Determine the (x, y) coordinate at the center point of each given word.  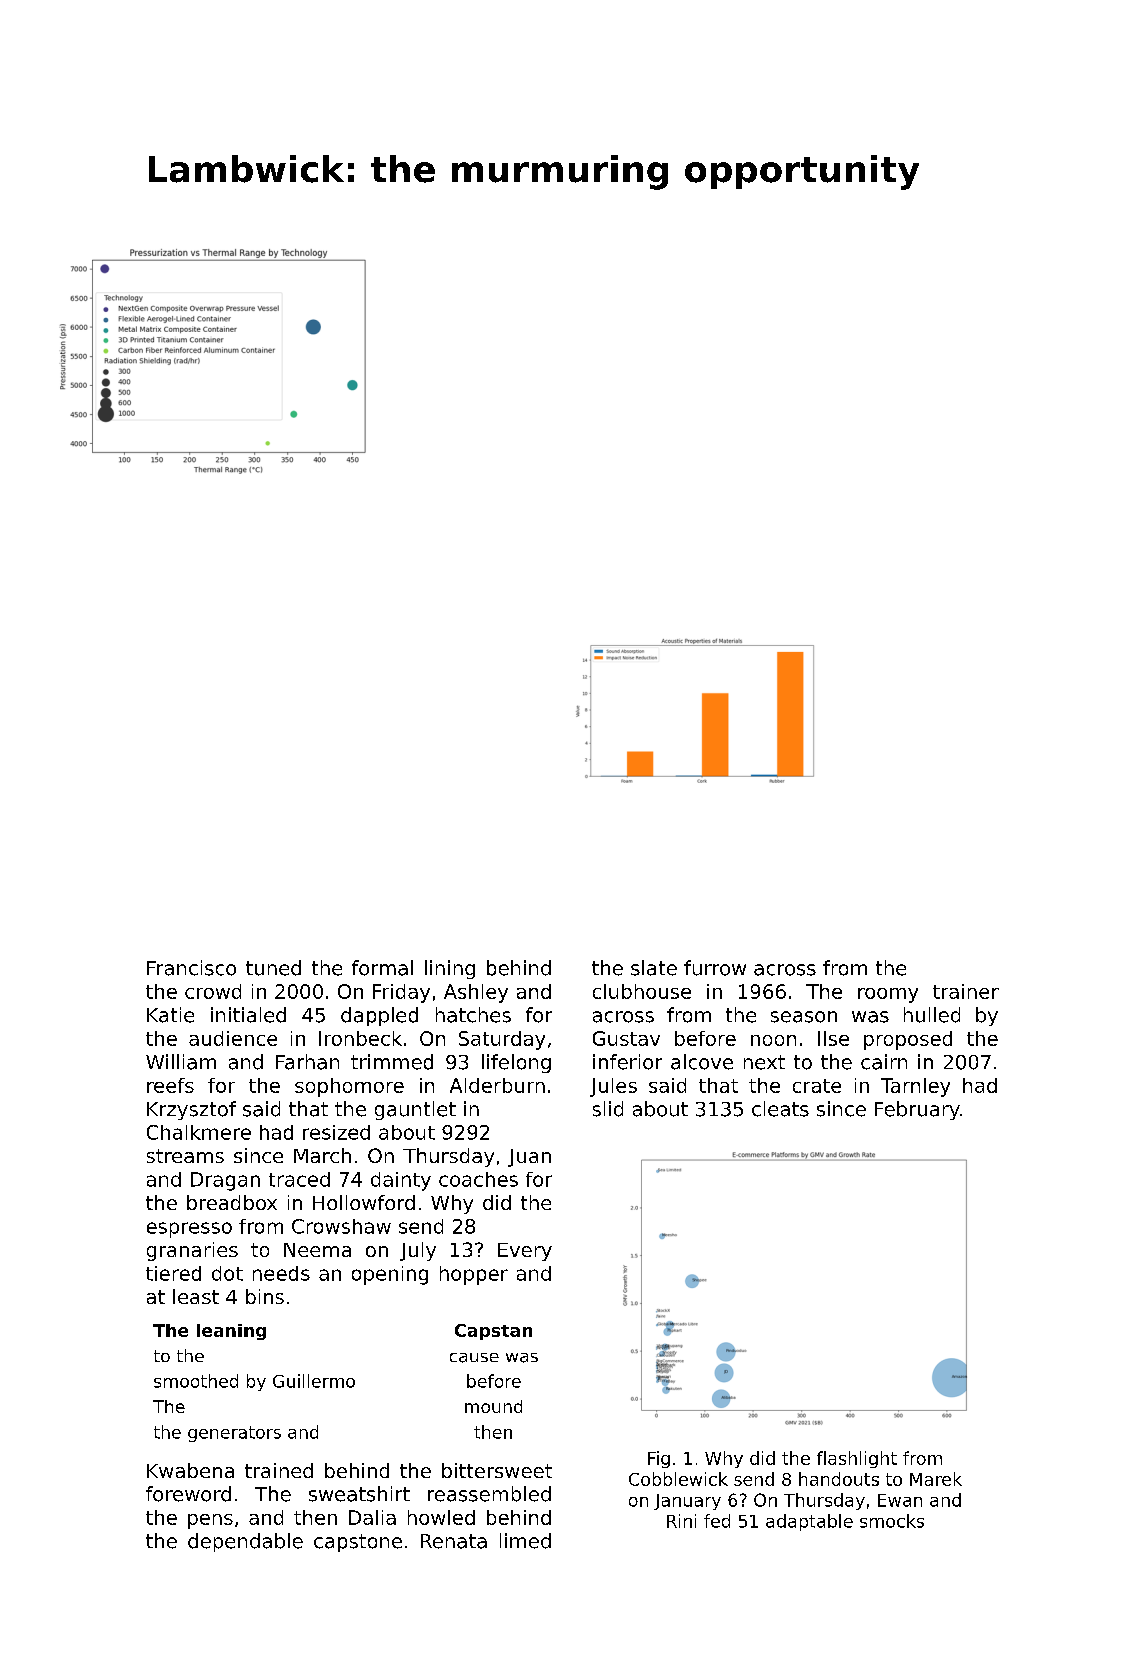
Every (525, 1252)
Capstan (493, 1332)
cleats (780, 1109)
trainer (966, 991)
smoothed (196, 1381)
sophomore (349, 1087)
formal (382, 968)
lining (450, 969)
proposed (908, 1040)
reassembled (489, 1494)
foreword (188, 1494)
